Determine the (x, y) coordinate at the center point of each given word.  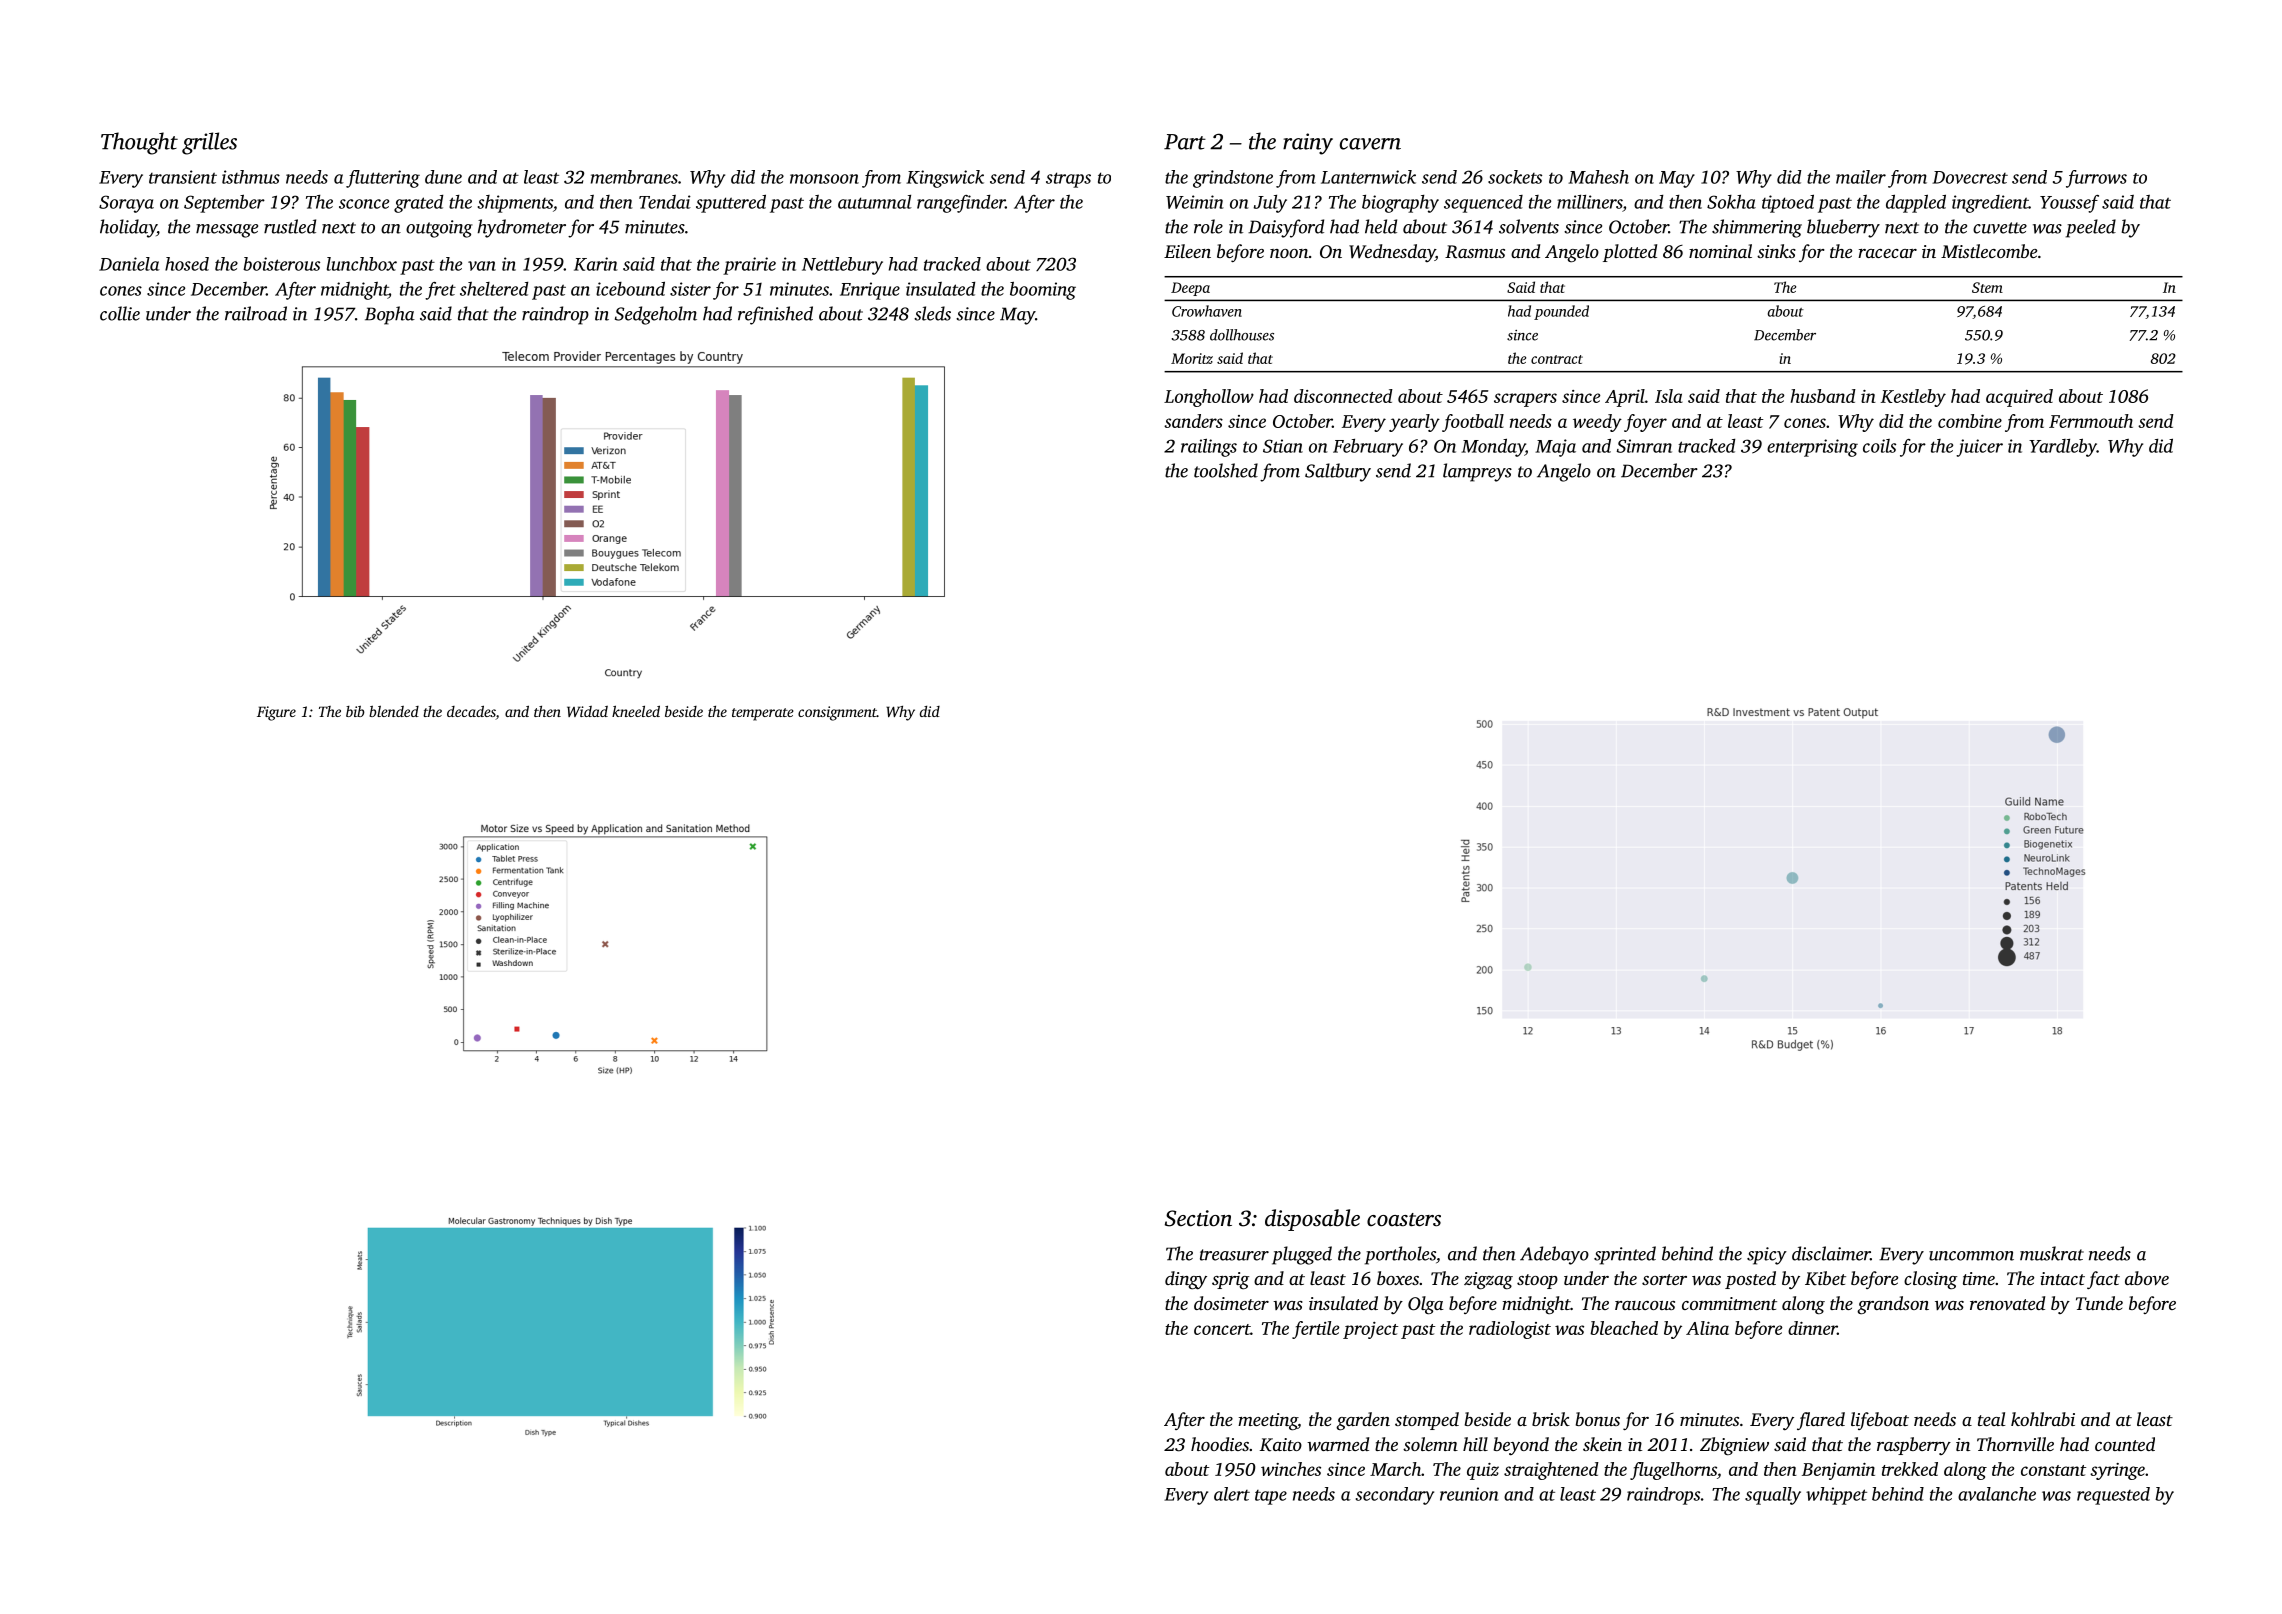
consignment (837, 713)
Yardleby (2063, 447)
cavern (1370, 144)
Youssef (2069, 204)
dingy (1186, 1280)
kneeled (636, 711)
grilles (209, 143)
